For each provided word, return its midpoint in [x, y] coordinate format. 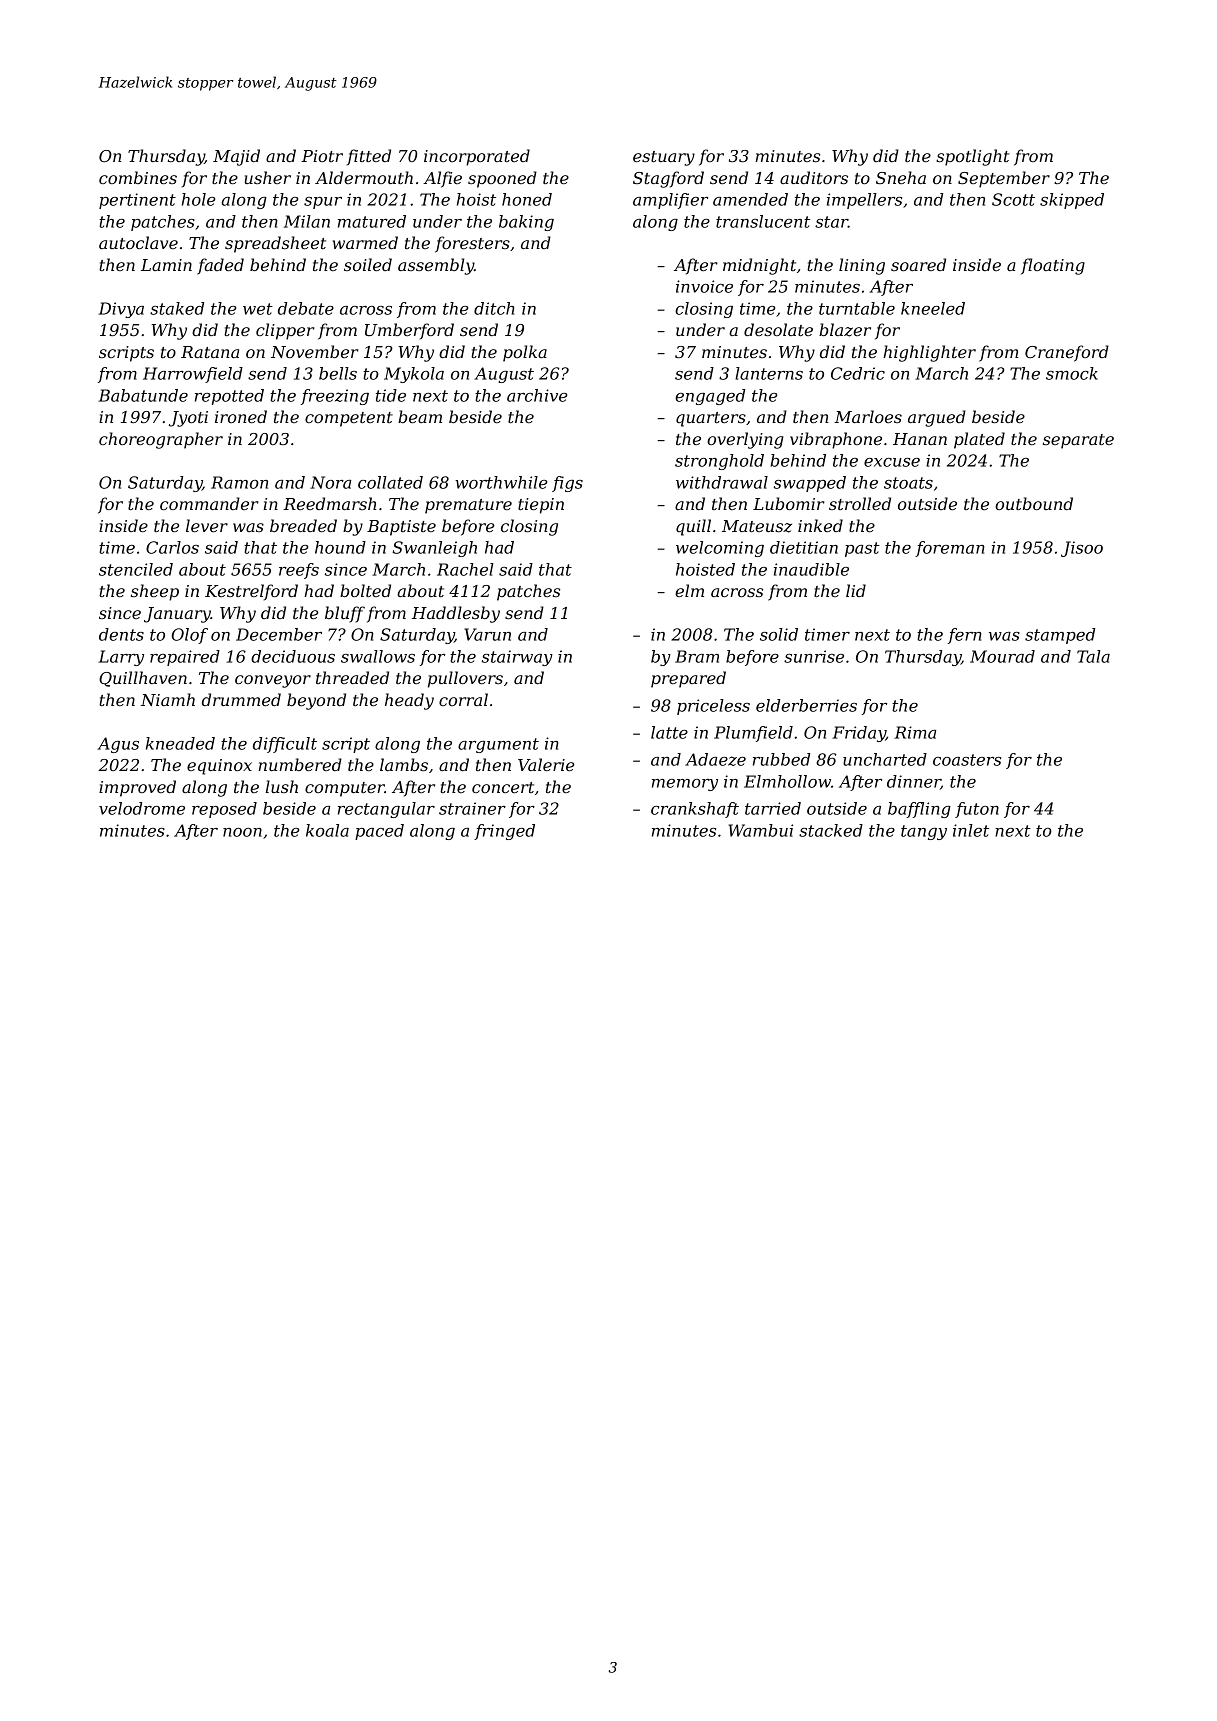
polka [525, 353]
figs [567, 484]
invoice [704, 286]
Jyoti [188, 419]
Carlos [172, 547]
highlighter [929, 353]
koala [327, 830]
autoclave [138, 242]
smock [1072, 373]
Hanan [920, 439]
